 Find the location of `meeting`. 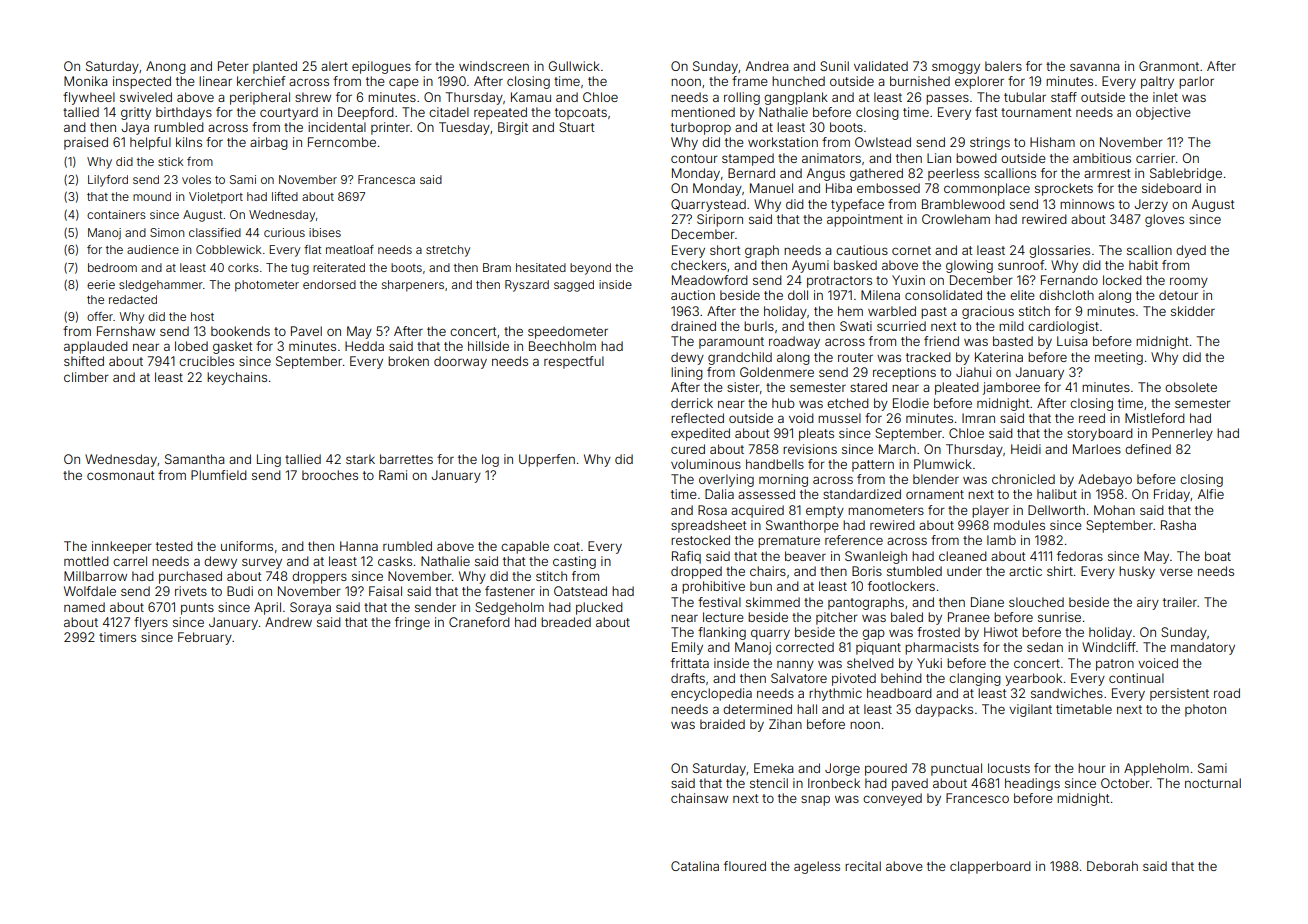

meeting is located at coordinates (1119, 358).
